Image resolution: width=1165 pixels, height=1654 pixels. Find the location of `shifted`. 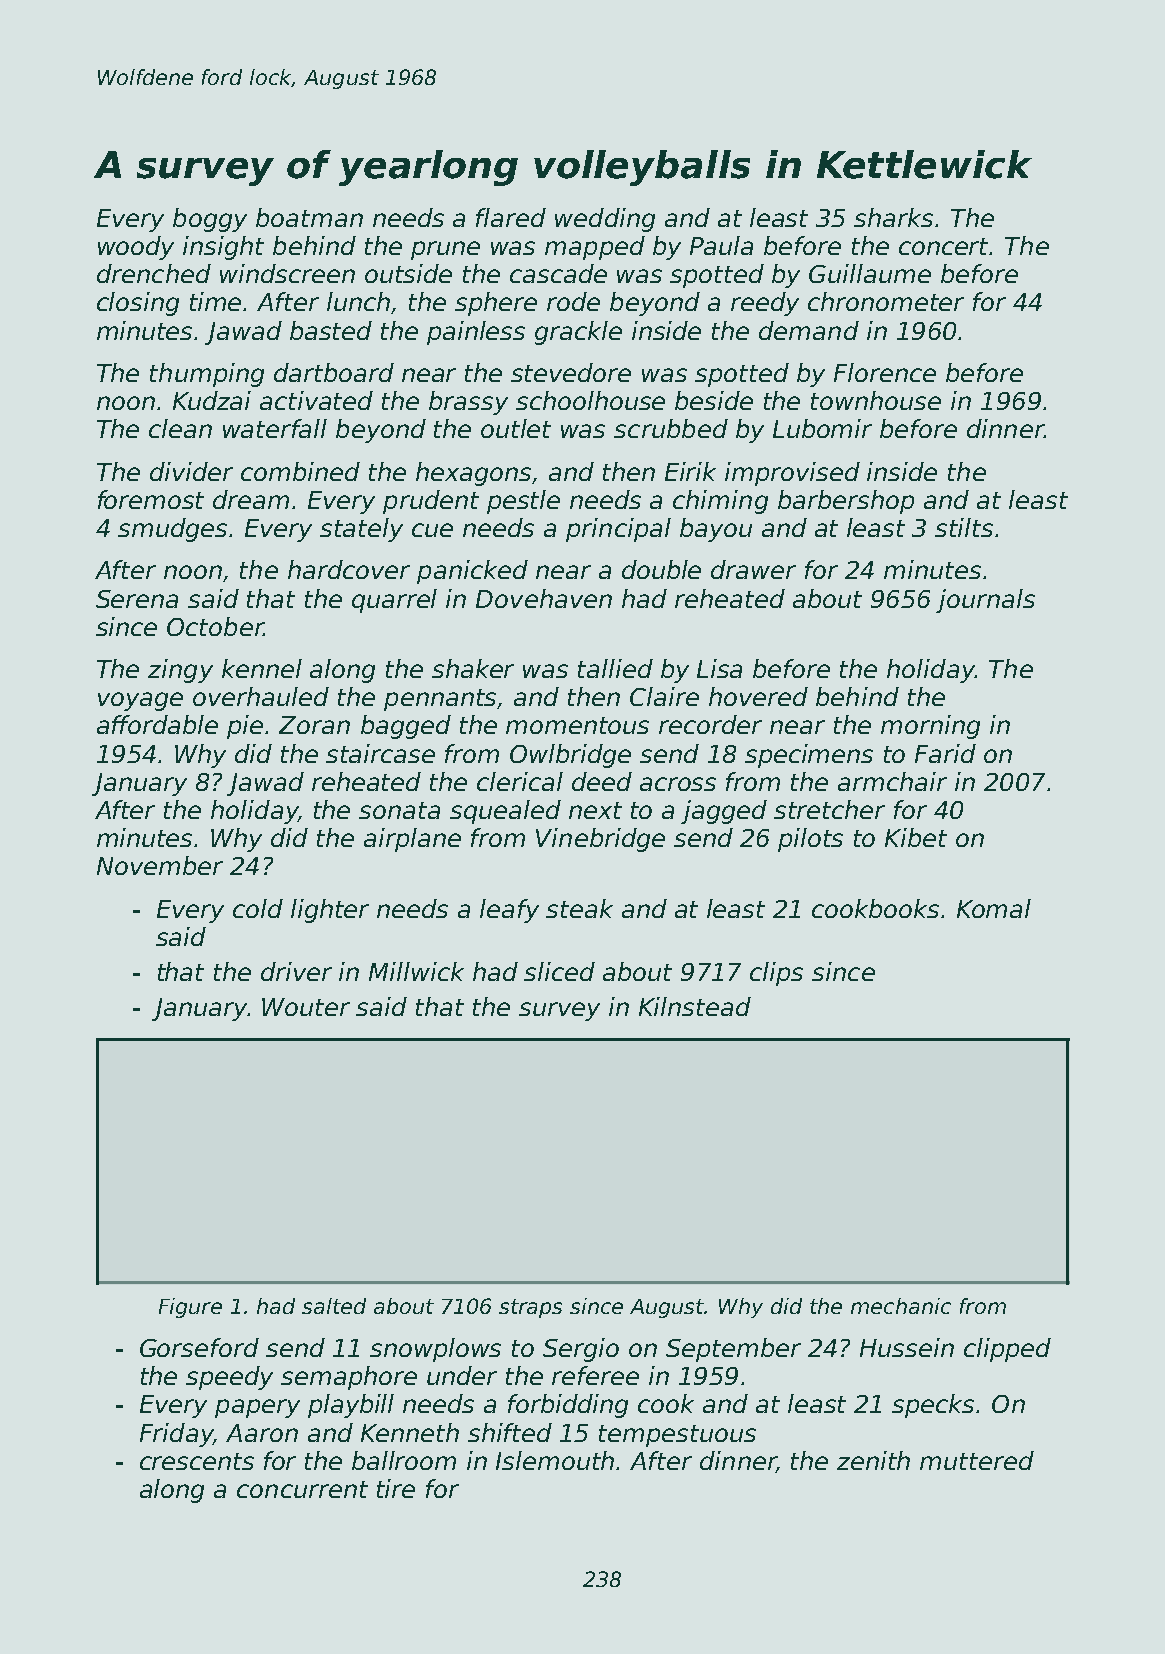

shifted is located at coordinates (510, 1432).
